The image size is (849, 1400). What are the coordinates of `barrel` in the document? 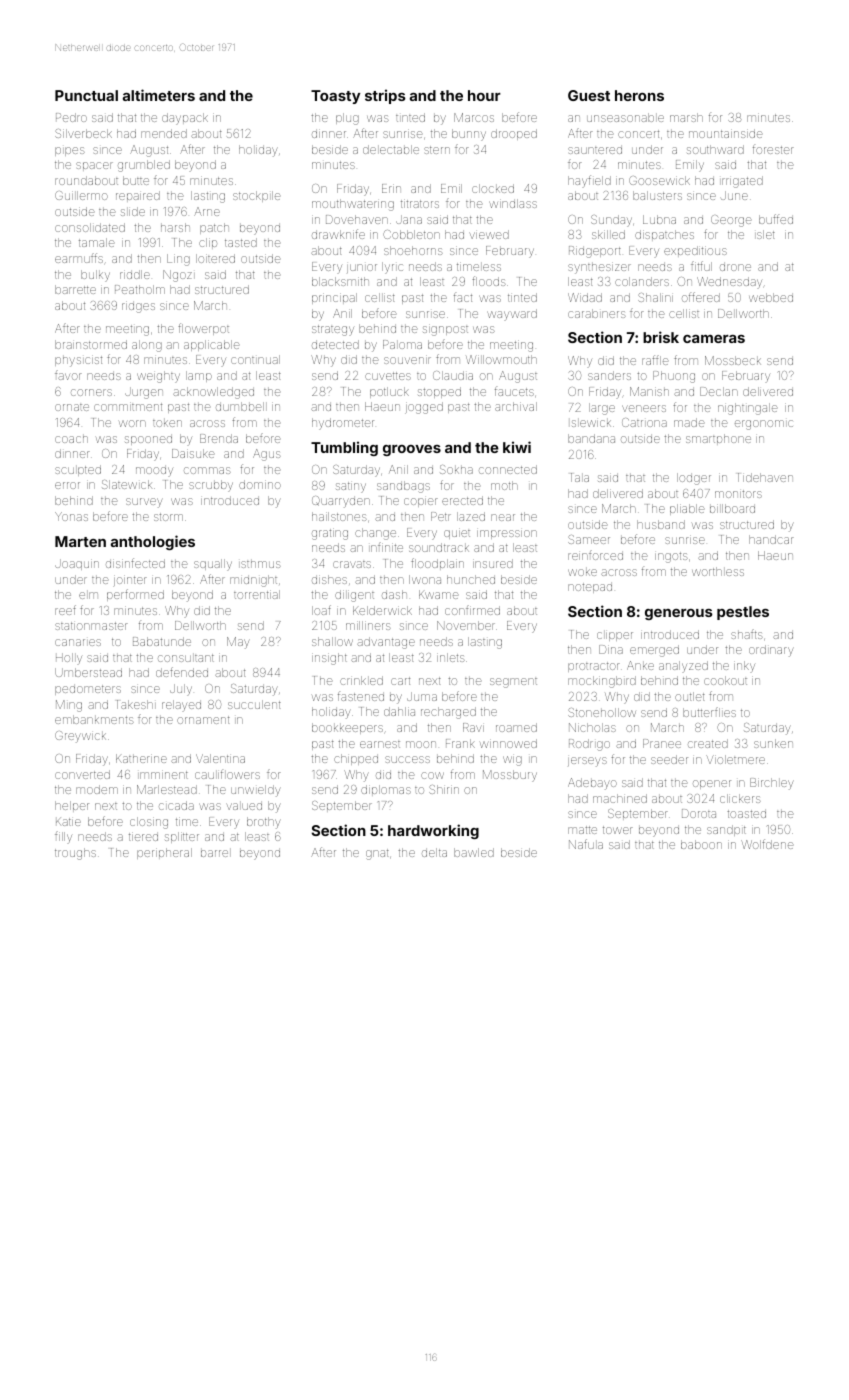 It's located at (214, 853).
